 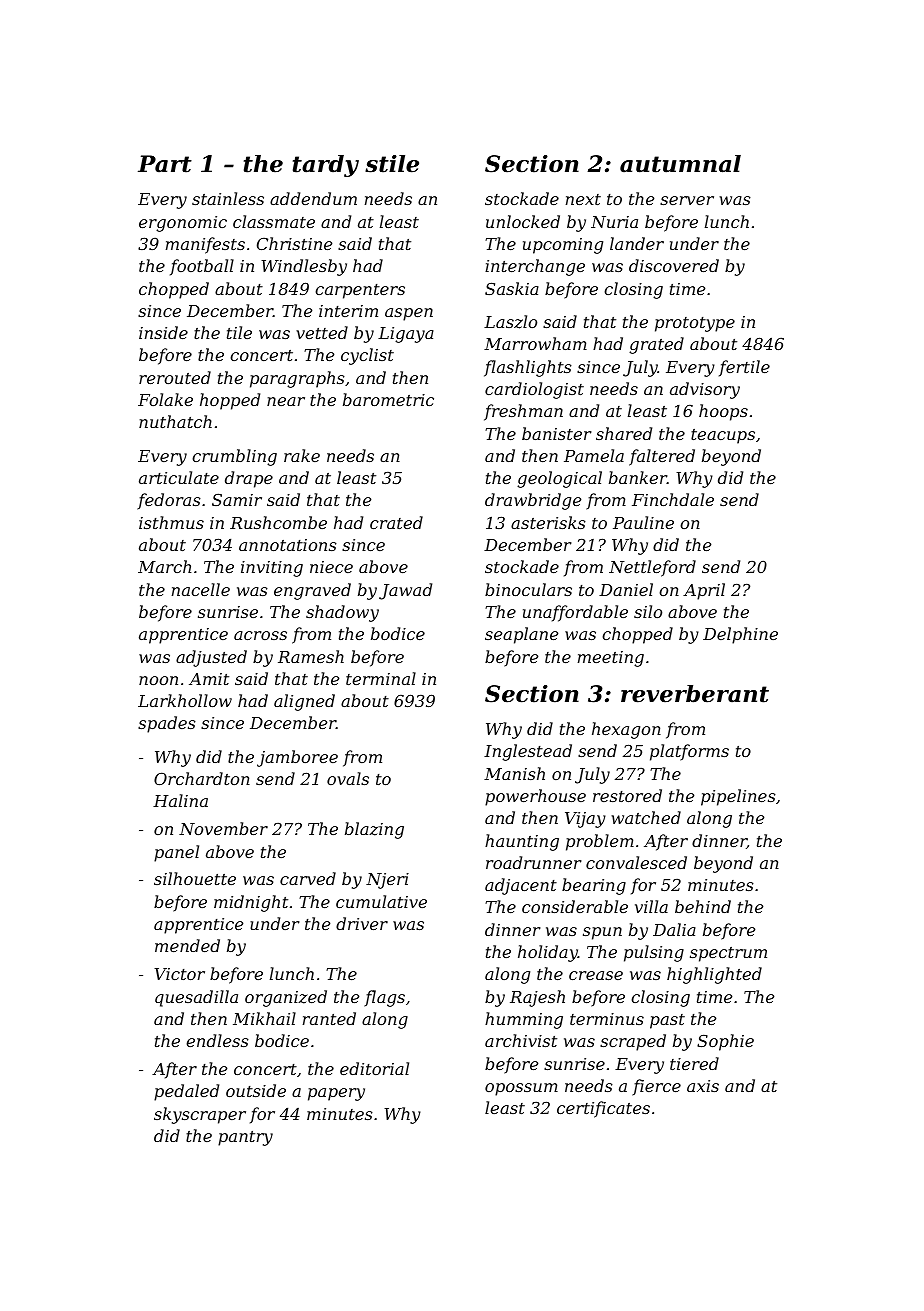 I want to click on next, so click(x=583, y=199).
